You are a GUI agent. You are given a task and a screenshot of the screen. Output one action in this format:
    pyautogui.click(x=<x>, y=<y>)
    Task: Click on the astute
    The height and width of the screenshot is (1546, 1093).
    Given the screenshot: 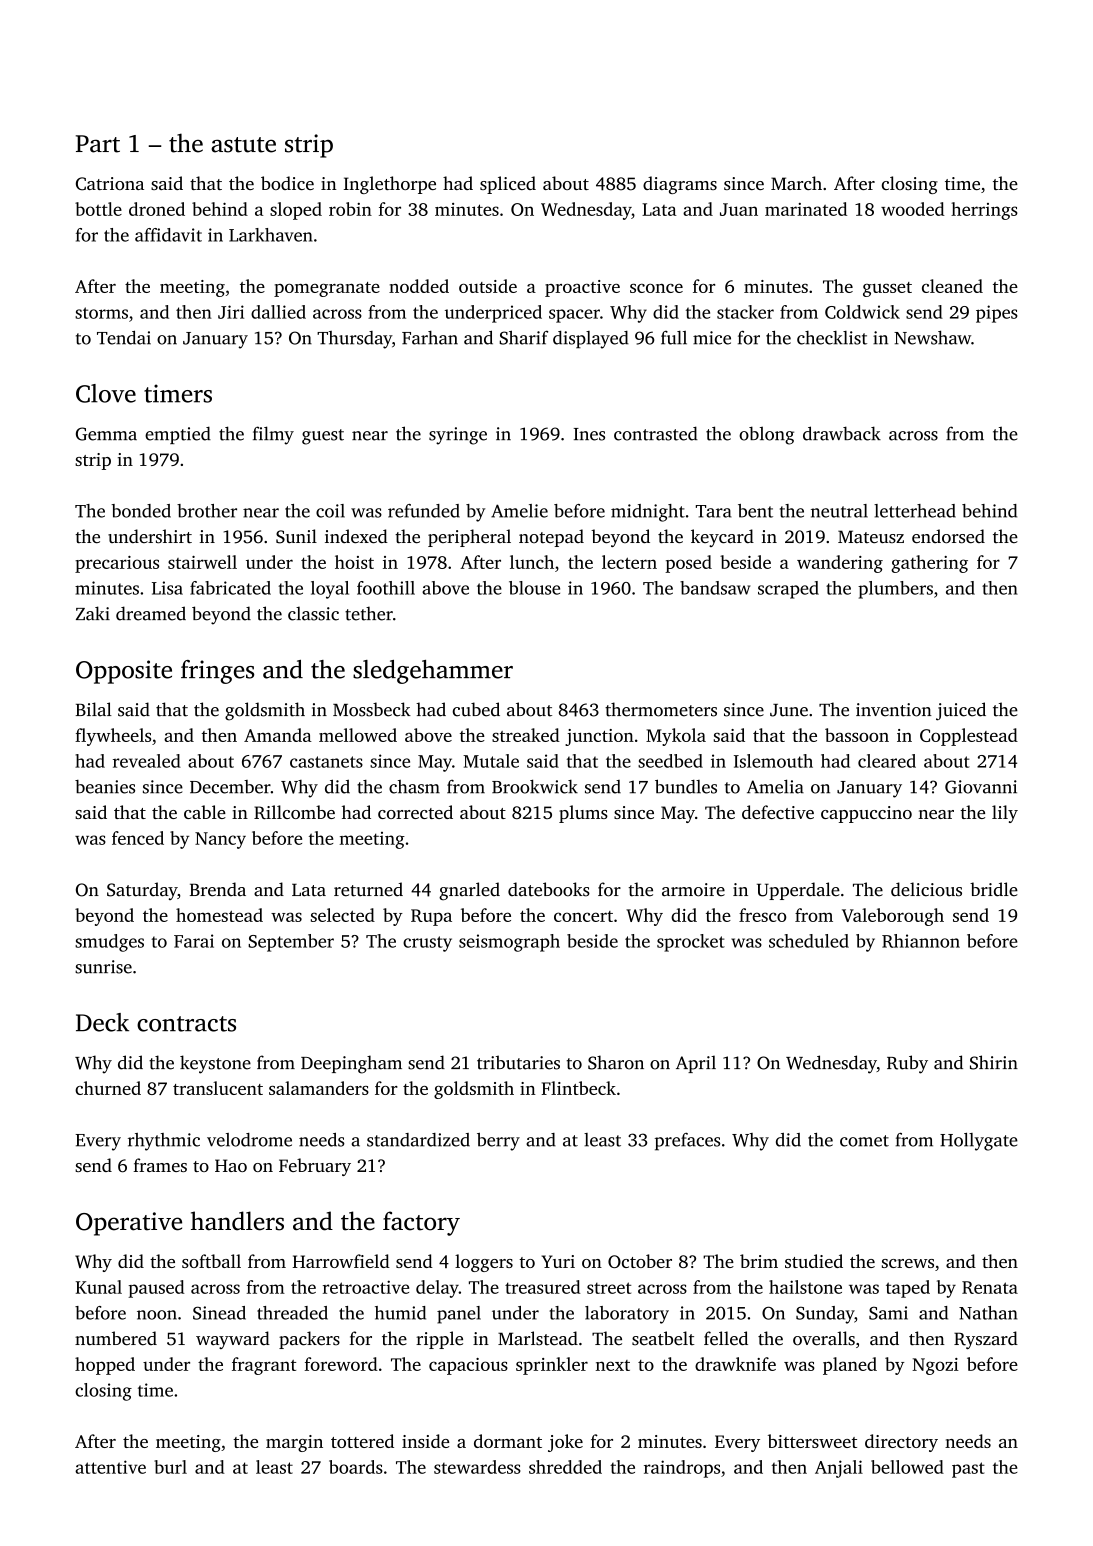 What is the action you would take?
    pyautogui.click(x=243, y=145)
